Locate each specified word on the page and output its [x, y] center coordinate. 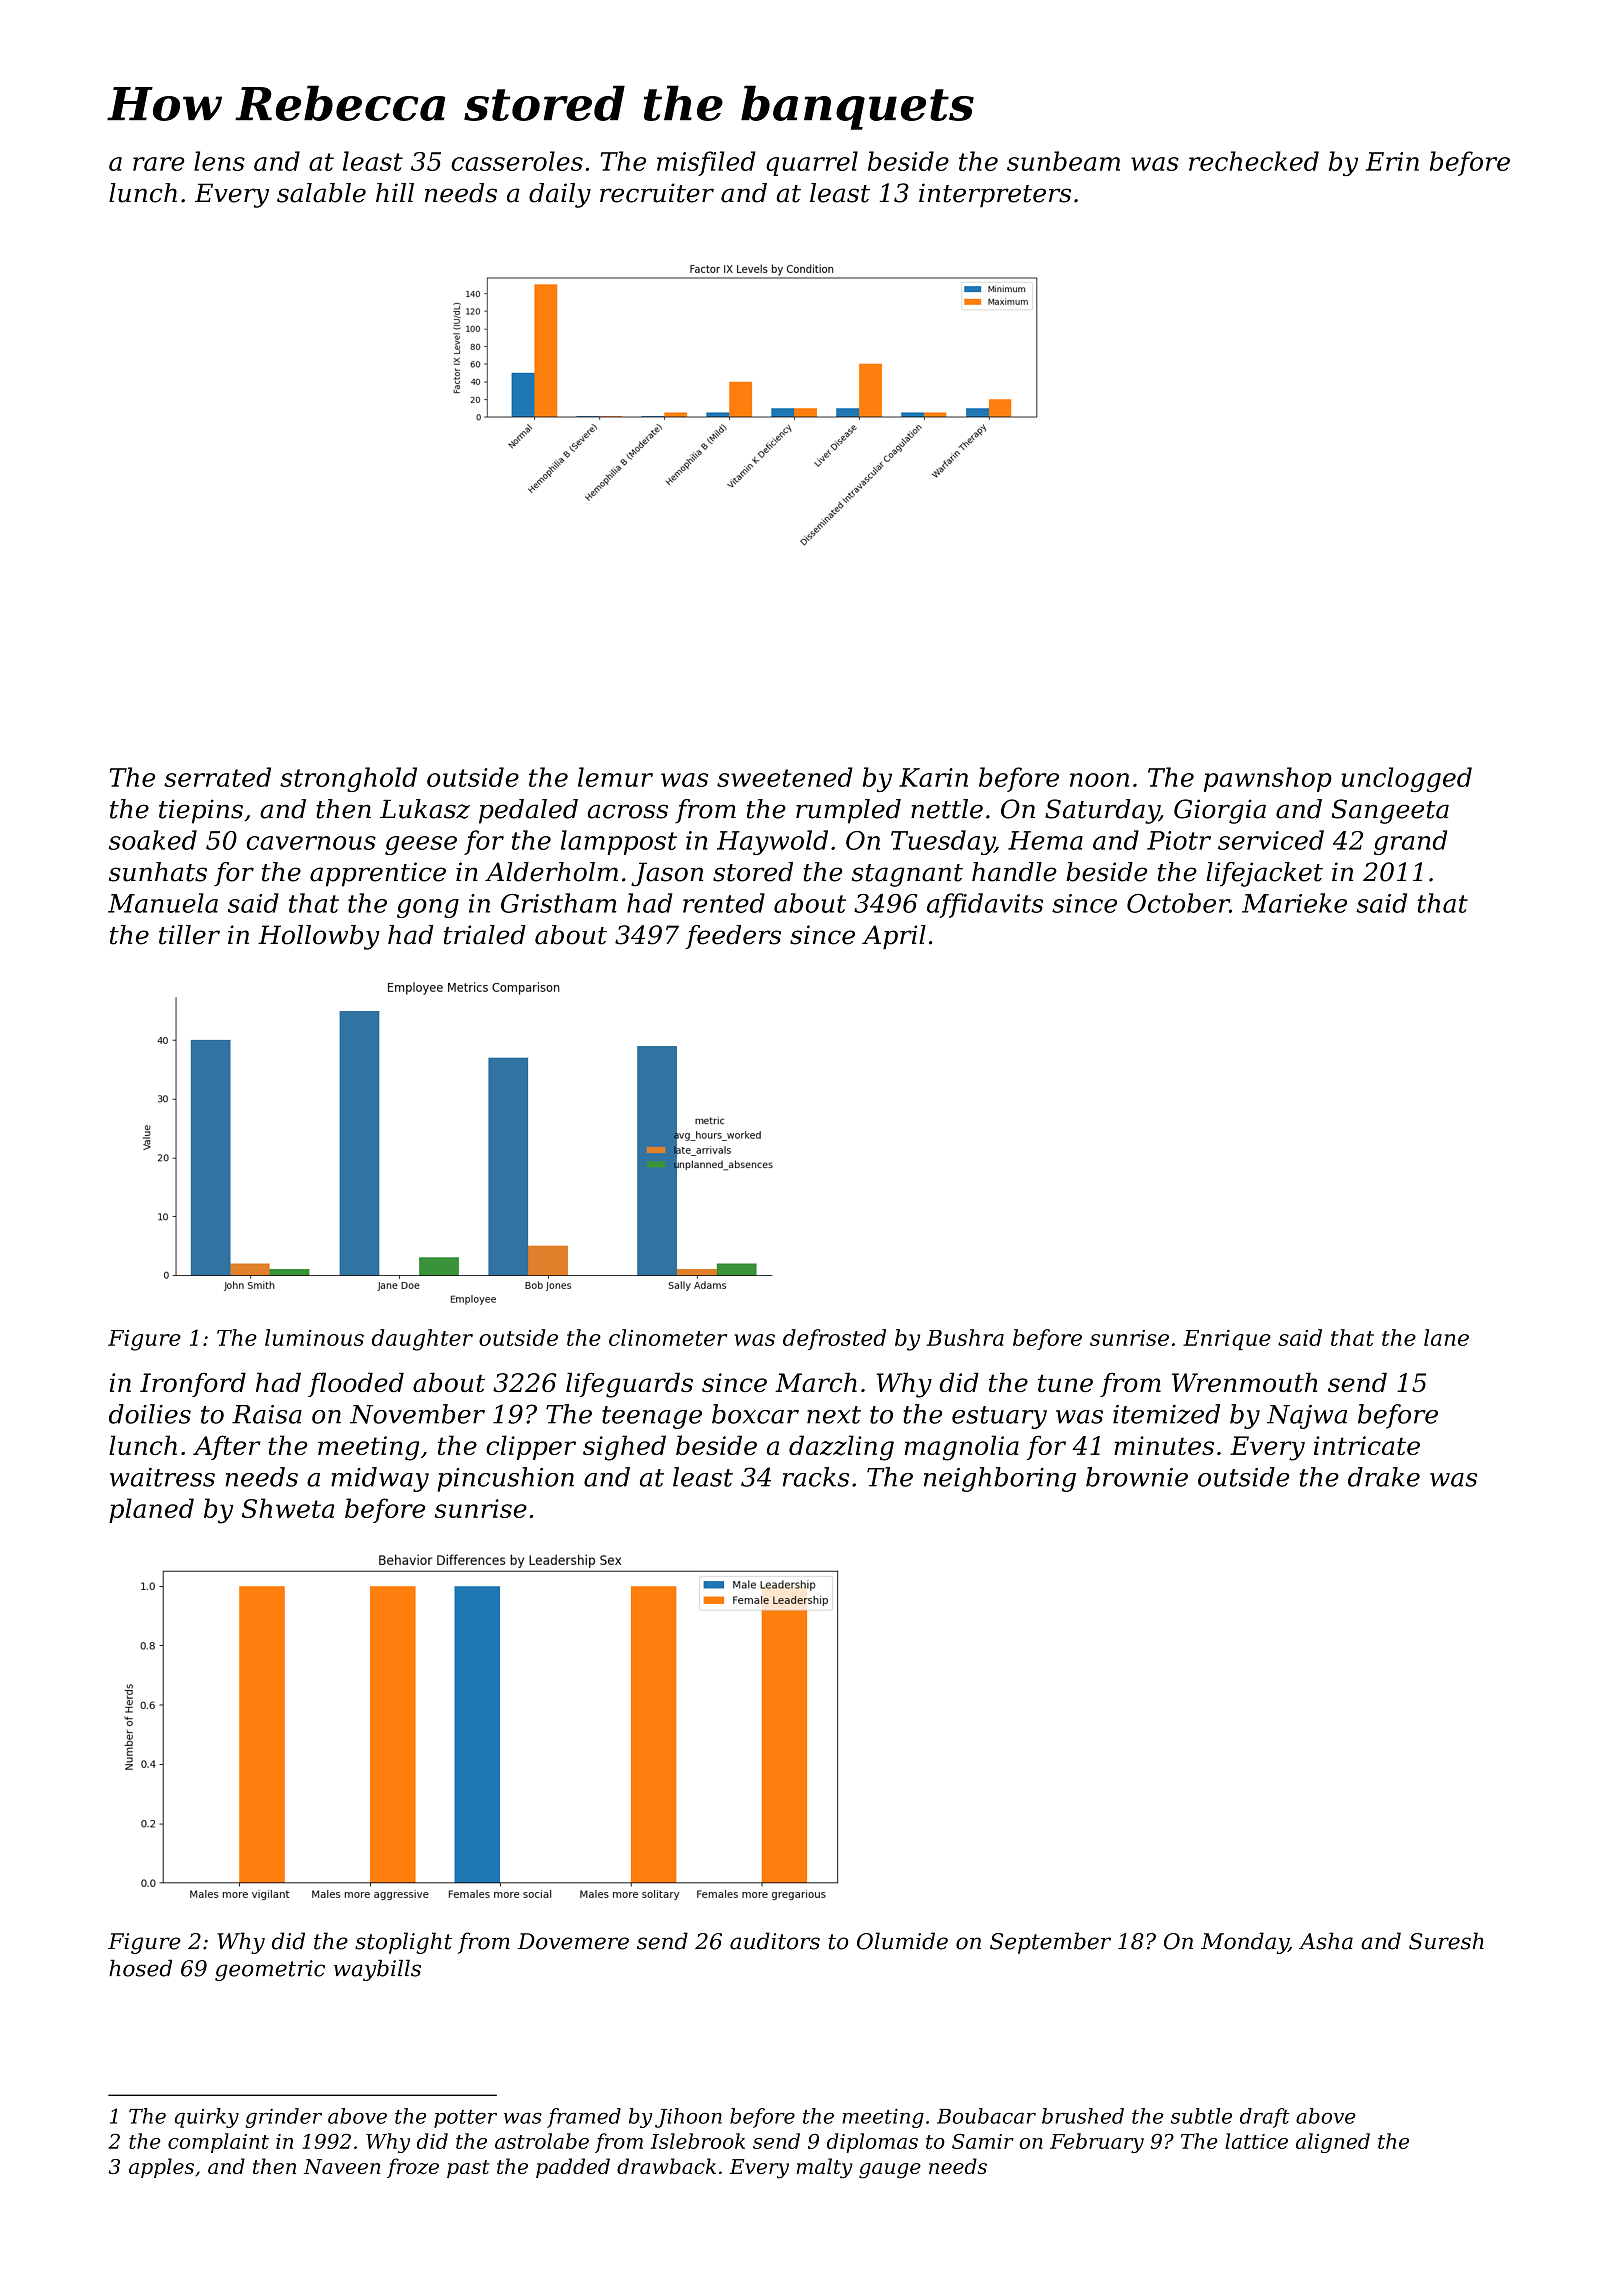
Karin [933, 777]
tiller [189, 935]
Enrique [1227, 1340]
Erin [1392, 161]
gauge [890, 2171]
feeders [733, 937]
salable [321, 193]
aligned [1333, 2143]
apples [161, 2168]
